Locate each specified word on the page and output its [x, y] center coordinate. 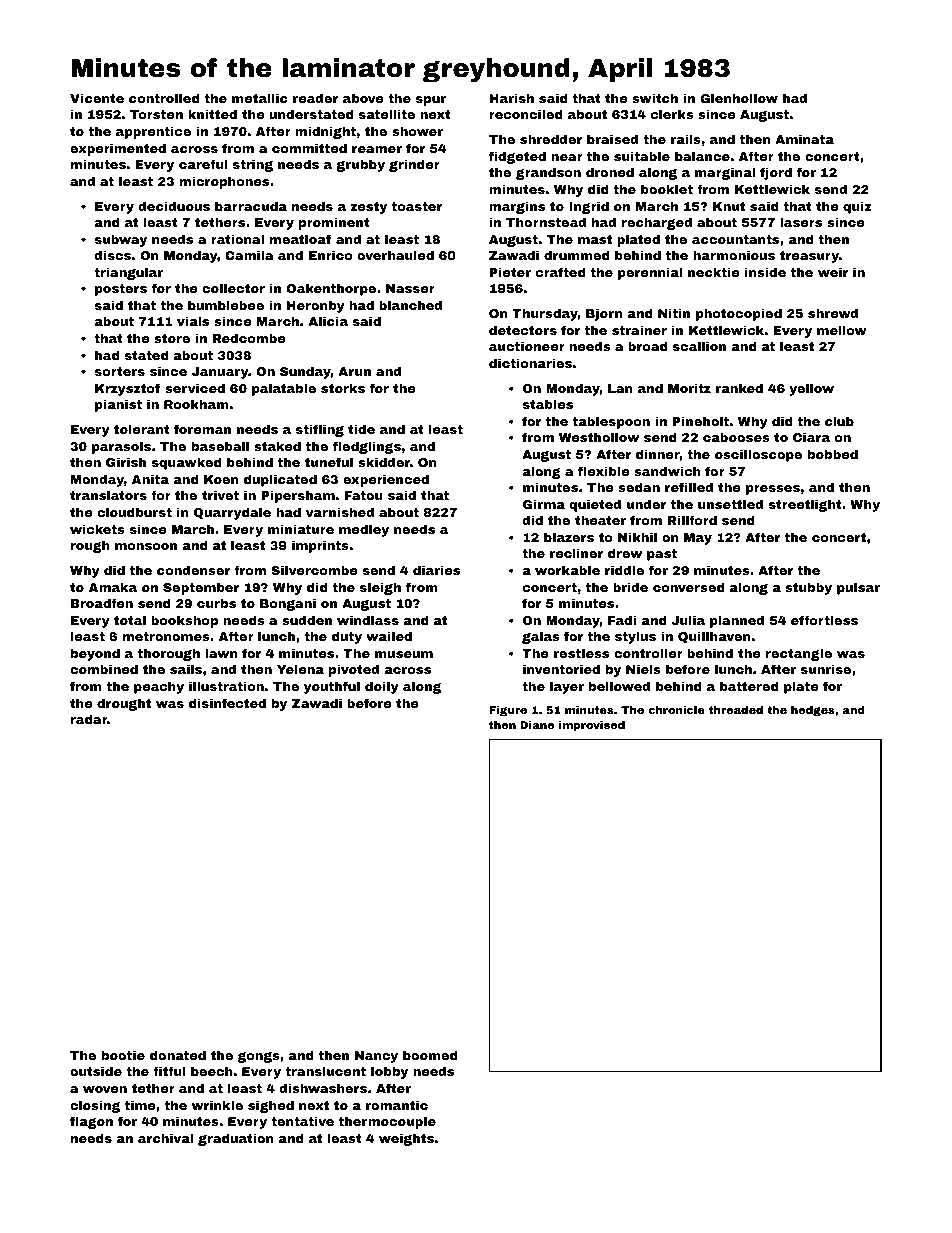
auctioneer [527, 346]
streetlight [805, 505]
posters [121, 290]
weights [406, 1139]
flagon [91, 1122]
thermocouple [387, 1122]
